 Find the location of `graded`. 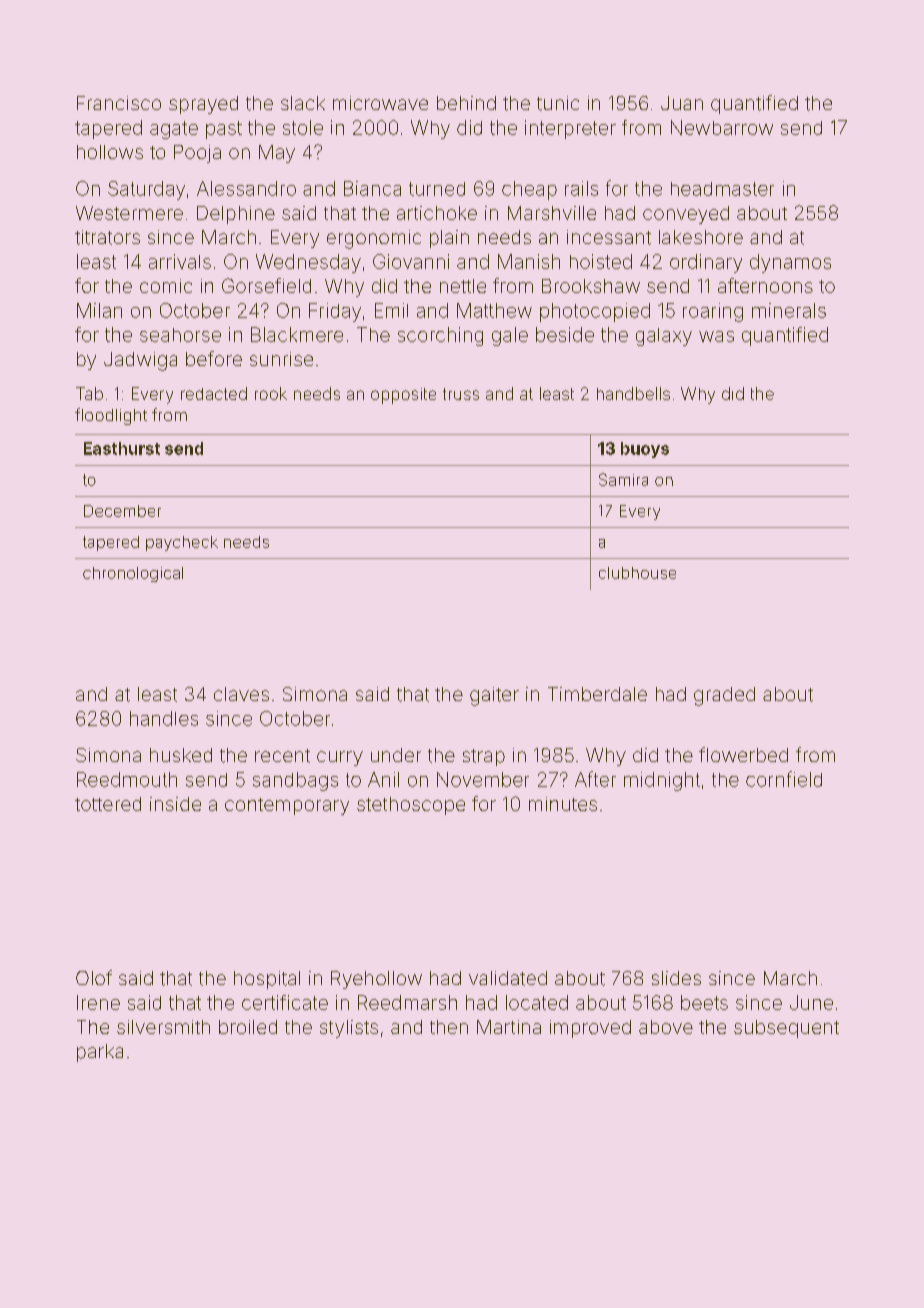

graded is located at coordinates (724, 696).
